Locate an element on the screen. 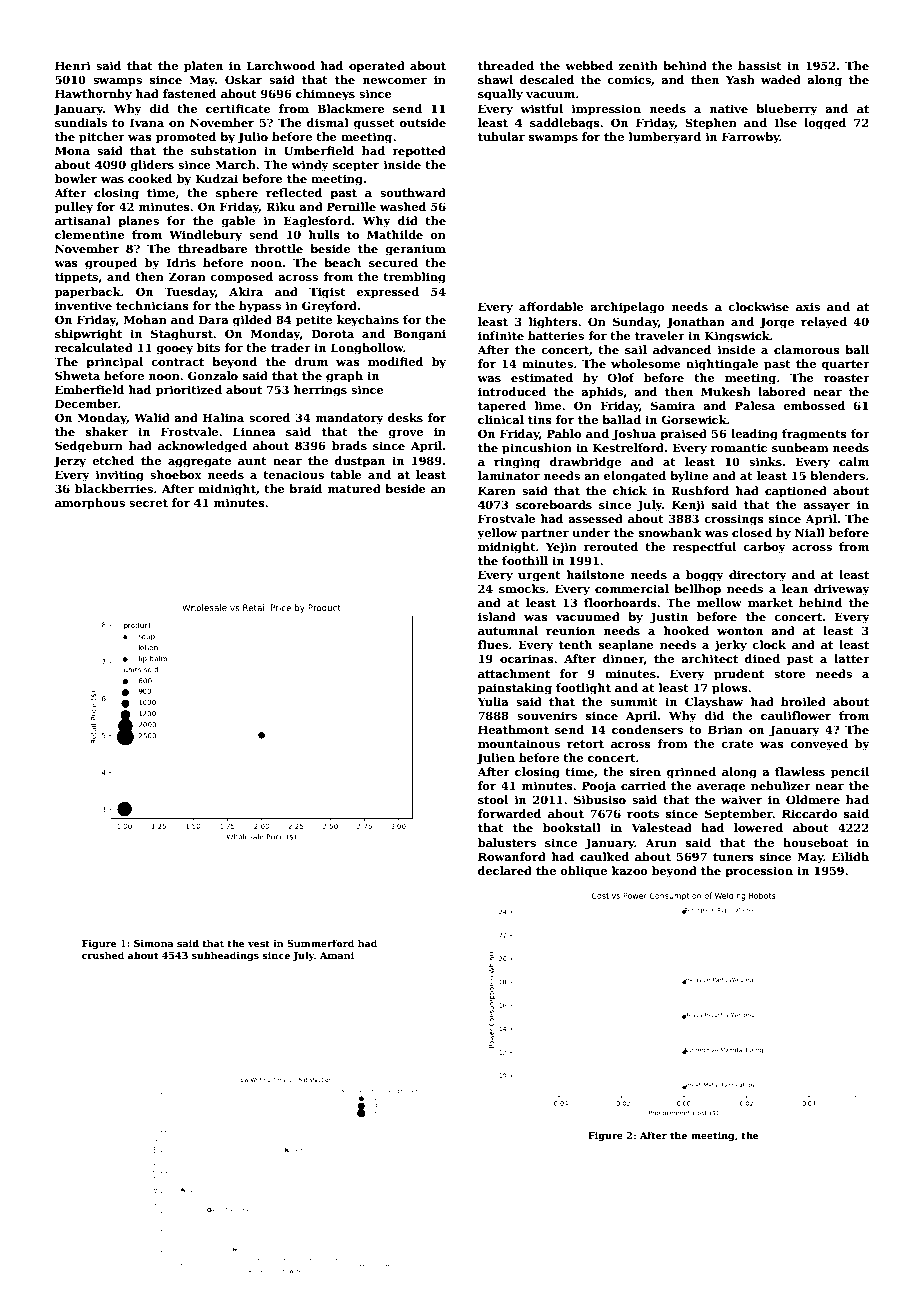  aggregate is located at coordinates (199, 462).
